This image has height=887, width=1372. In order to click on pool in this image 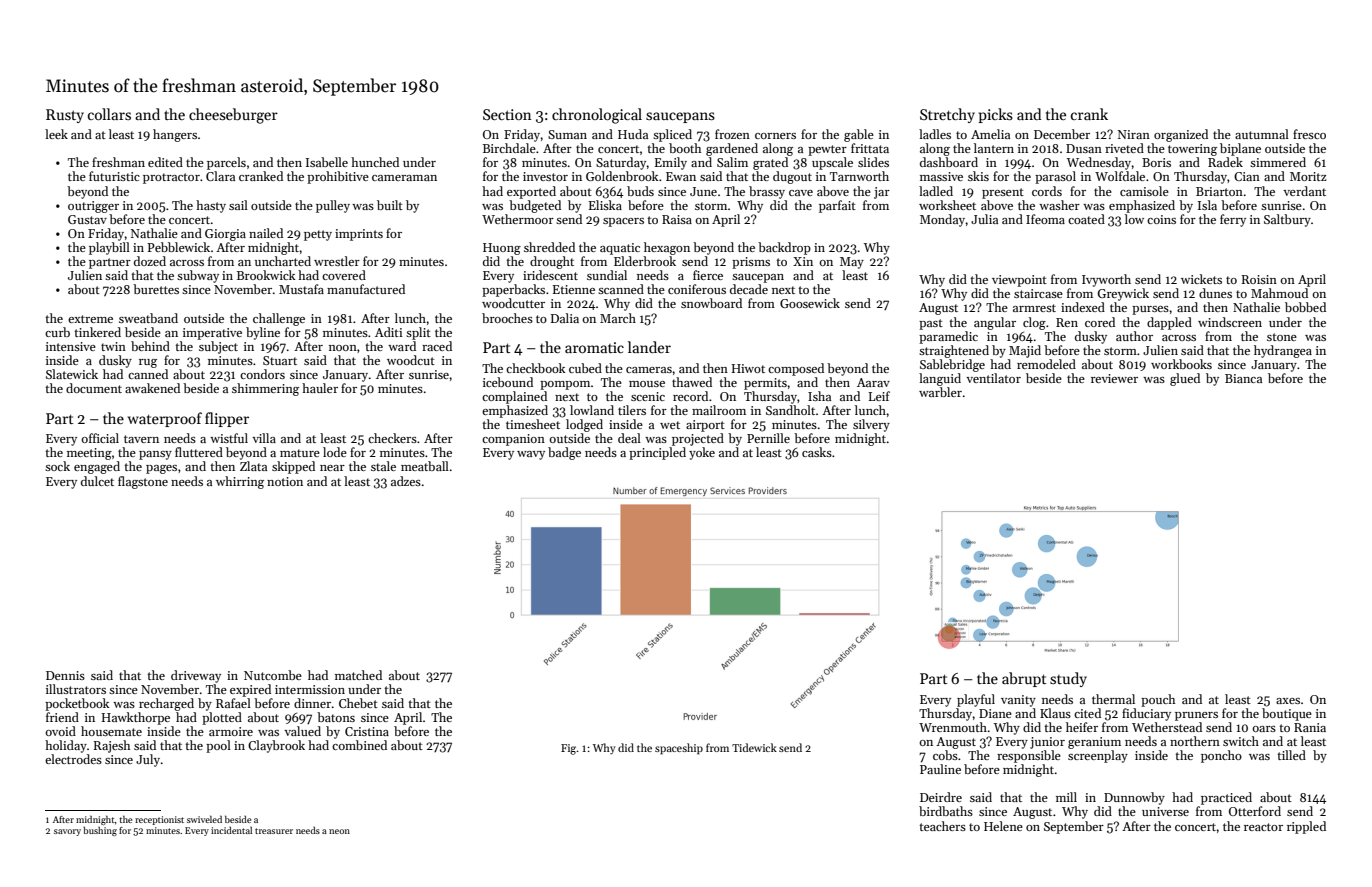, I will do `click(218, 746)`.
